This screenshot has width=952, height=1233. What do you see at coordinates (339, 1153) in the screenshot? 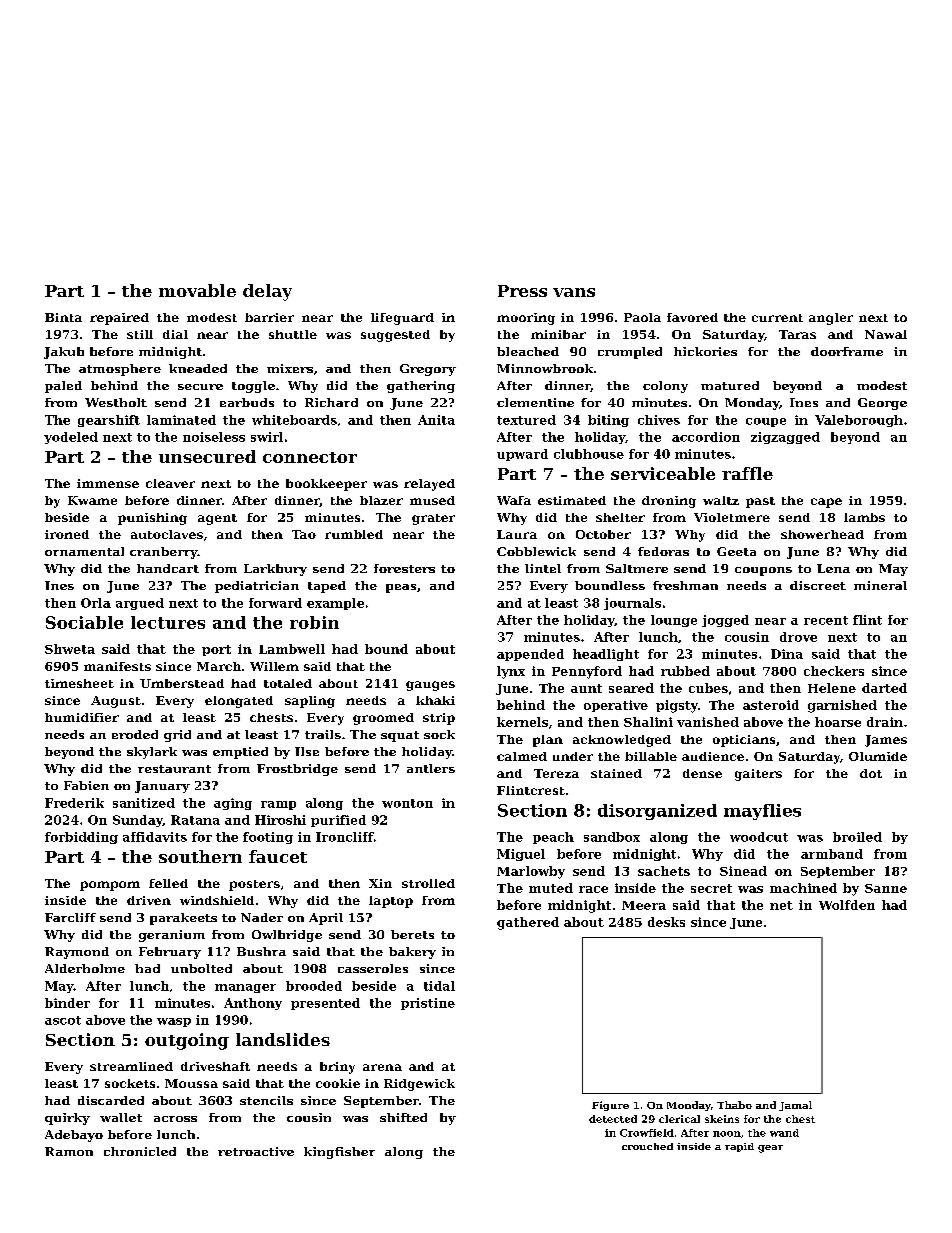
I see `kingfisher` at bounding box center [339, 1153].
